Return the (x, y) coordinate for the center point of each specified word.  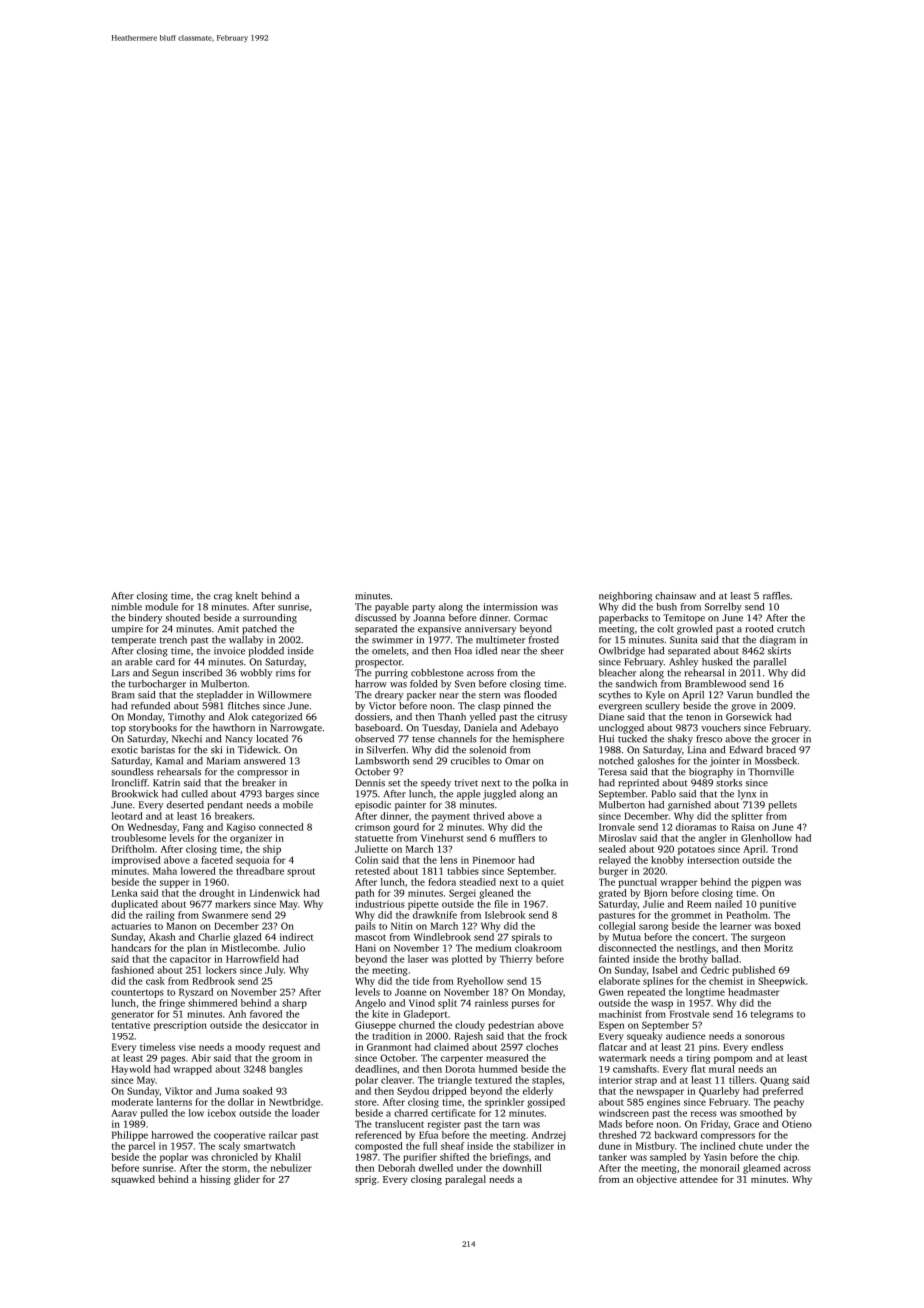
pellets (782, 806)
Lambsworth (382, 761)
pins (708, 1048)
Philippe (130, 1136)
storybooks (153, 729)
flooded (540, 695)
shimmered (212, 1003)
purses (525, 1005)
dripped (449, 1092)
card (165, 662)
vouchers (721, 728)
